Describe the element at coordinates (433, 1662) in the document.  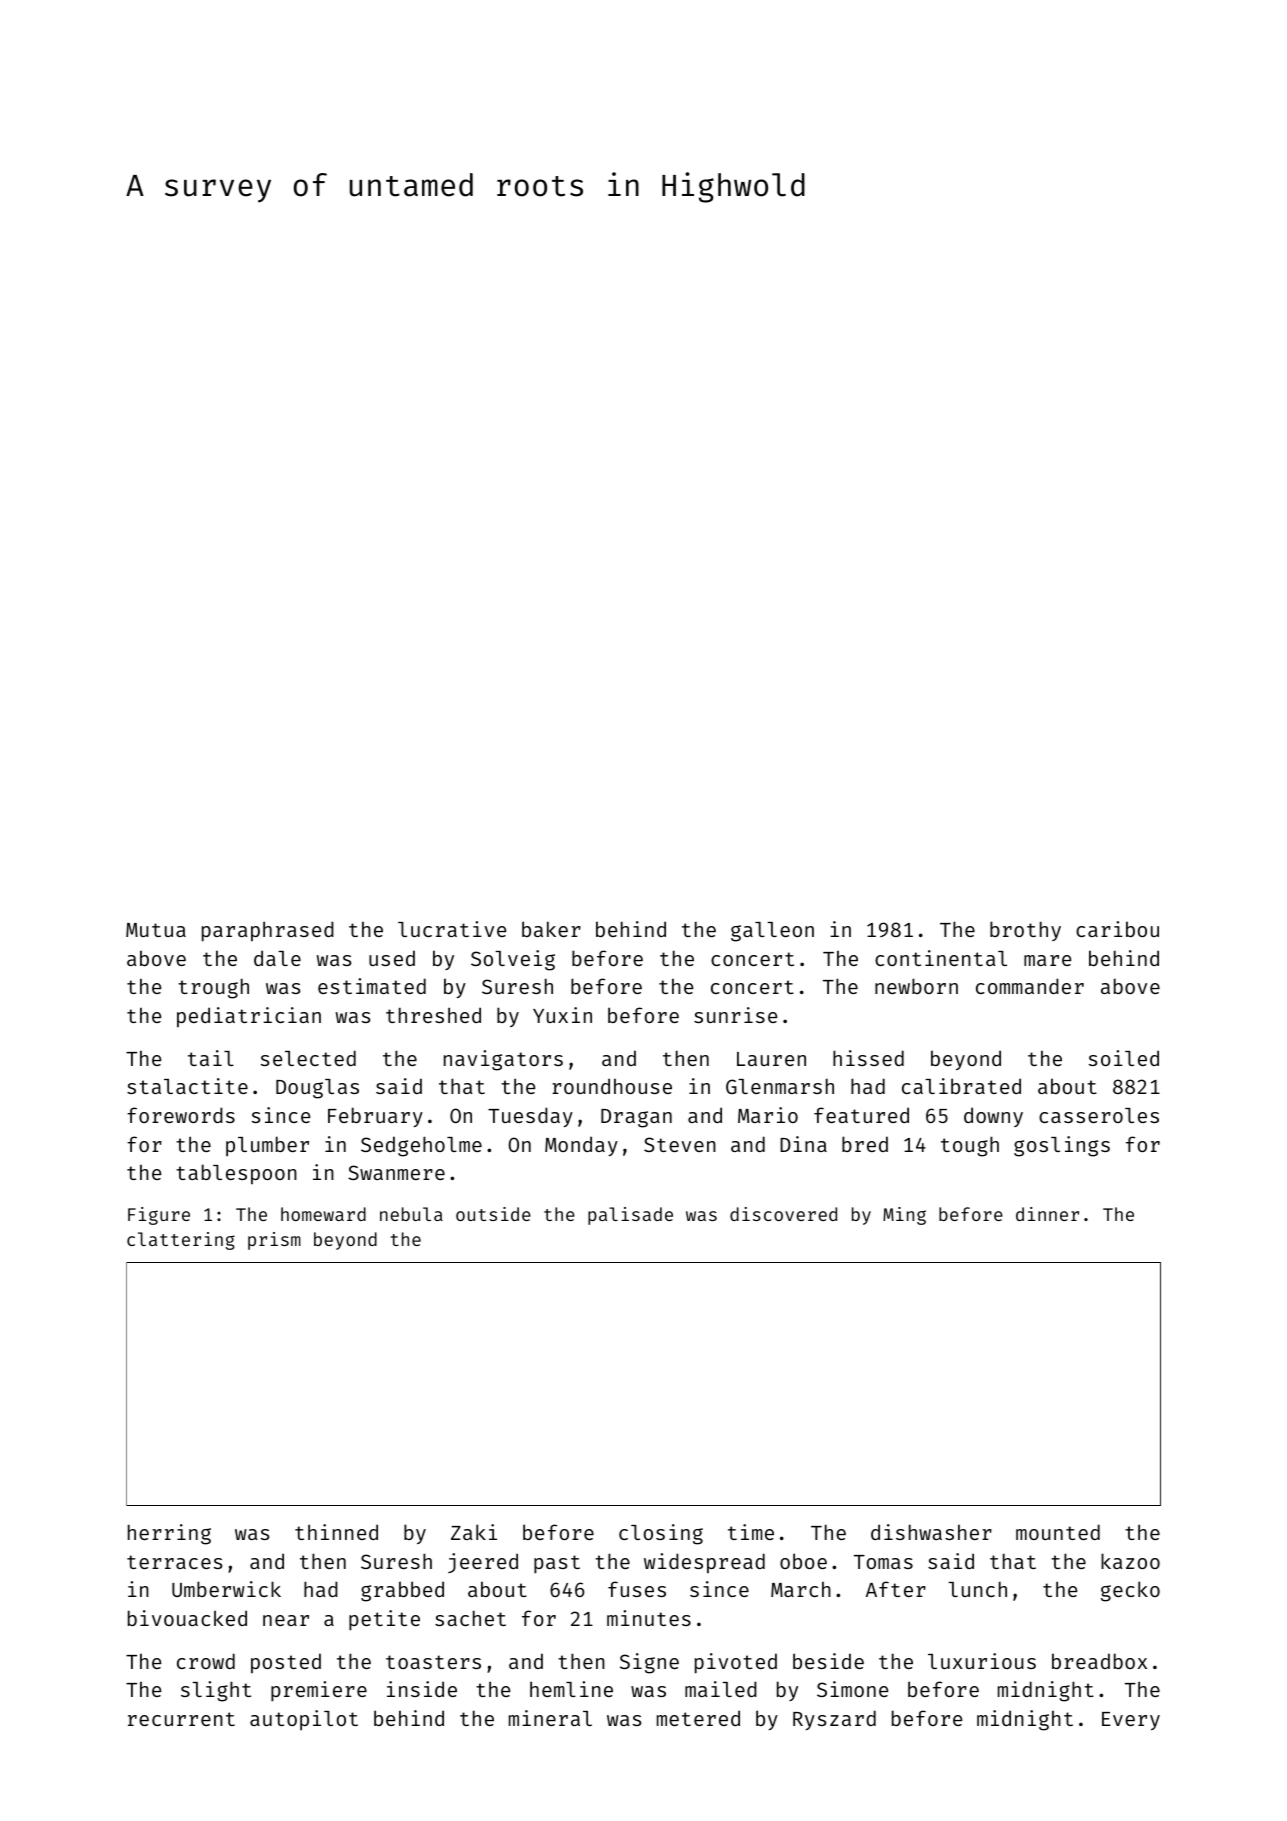
I see `toasters` at that location.
